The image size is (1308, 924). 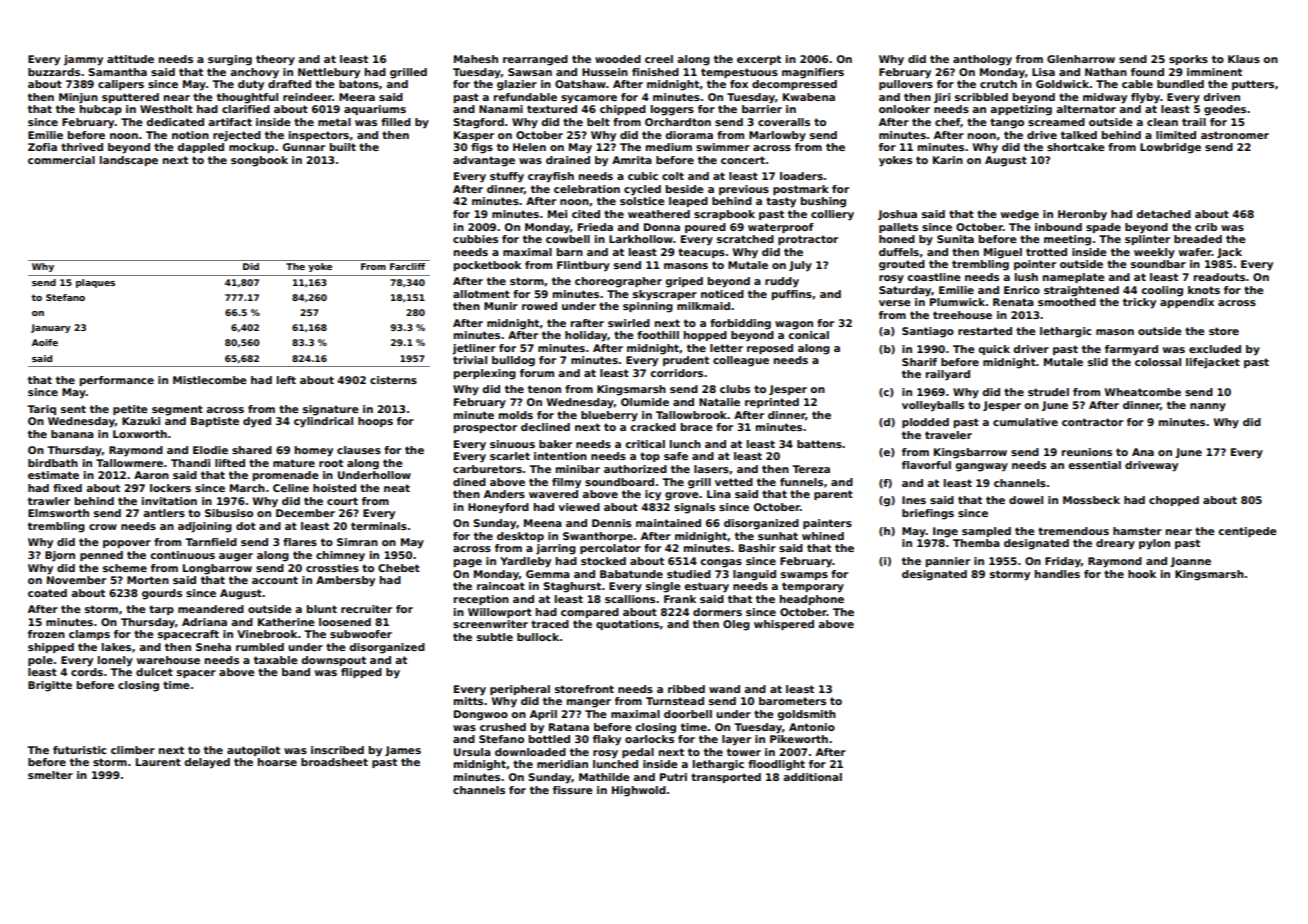 I want to click on barometers, so click(x=792, y=701).
